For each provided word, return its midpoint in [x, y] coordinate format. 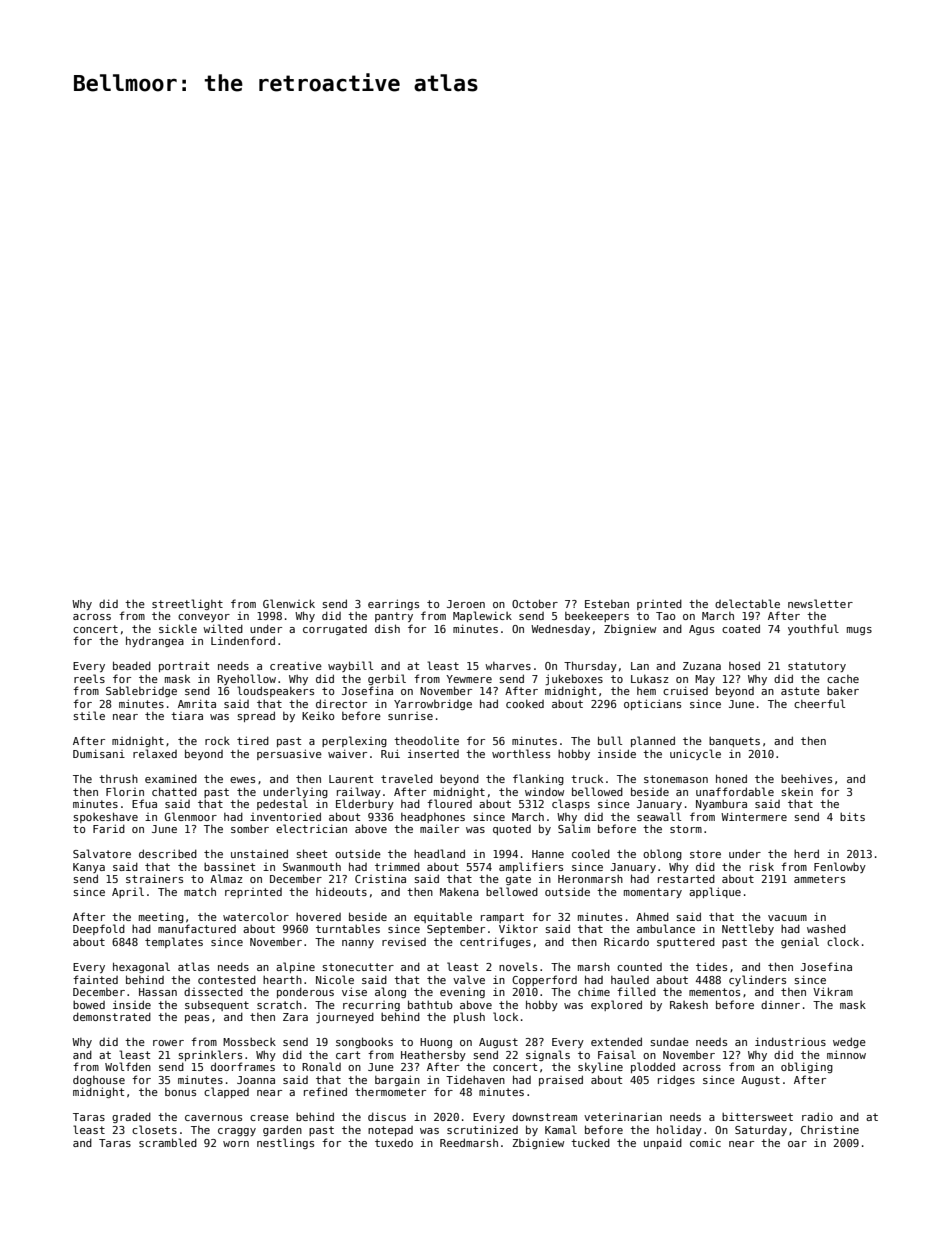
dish [387, 628]
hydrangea [155, 641]
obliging [807, 1067]
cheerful [819, 703]
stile [89, 715]
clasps [571, 804]
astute [800, 691]
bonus [180, 1092]
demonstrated [112, 1016]
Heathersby [433, 1055]
